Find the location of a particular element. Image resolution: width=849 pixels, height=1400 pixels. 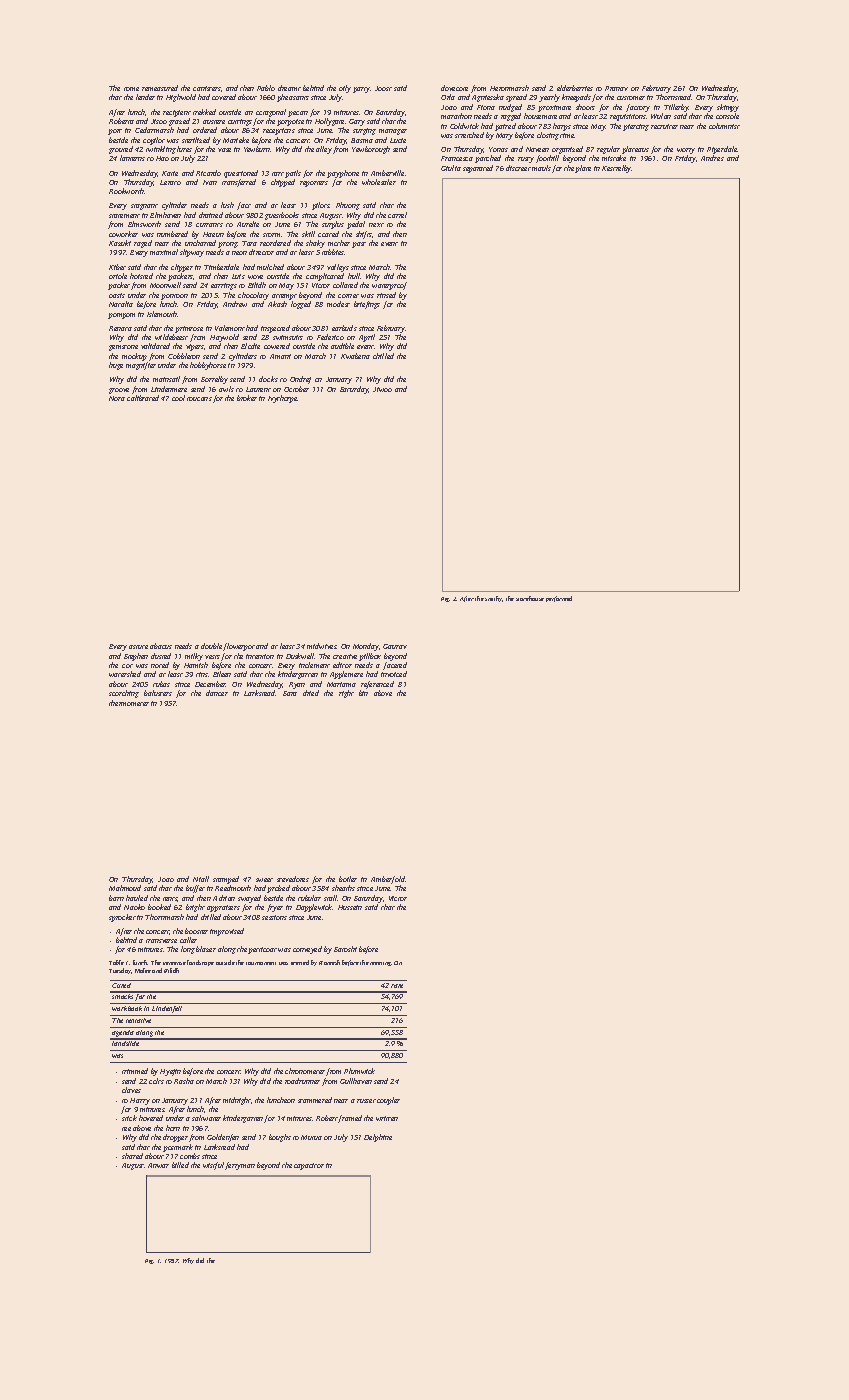

Kestrelby is located at coordinates (617, 169).
